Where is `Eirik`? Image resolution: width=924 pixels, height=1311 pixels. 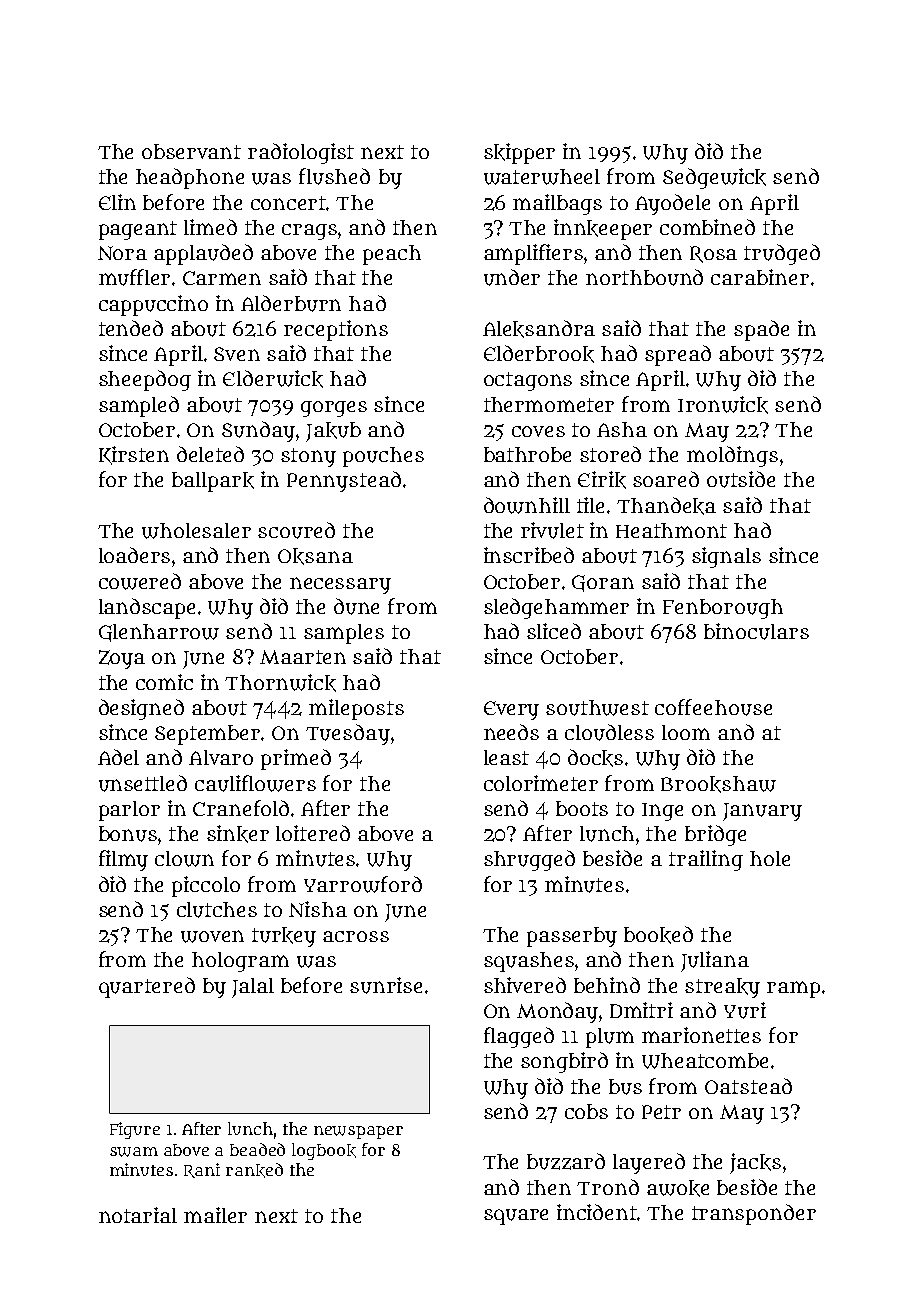
Eirik is located at coordinates (602, 480).
